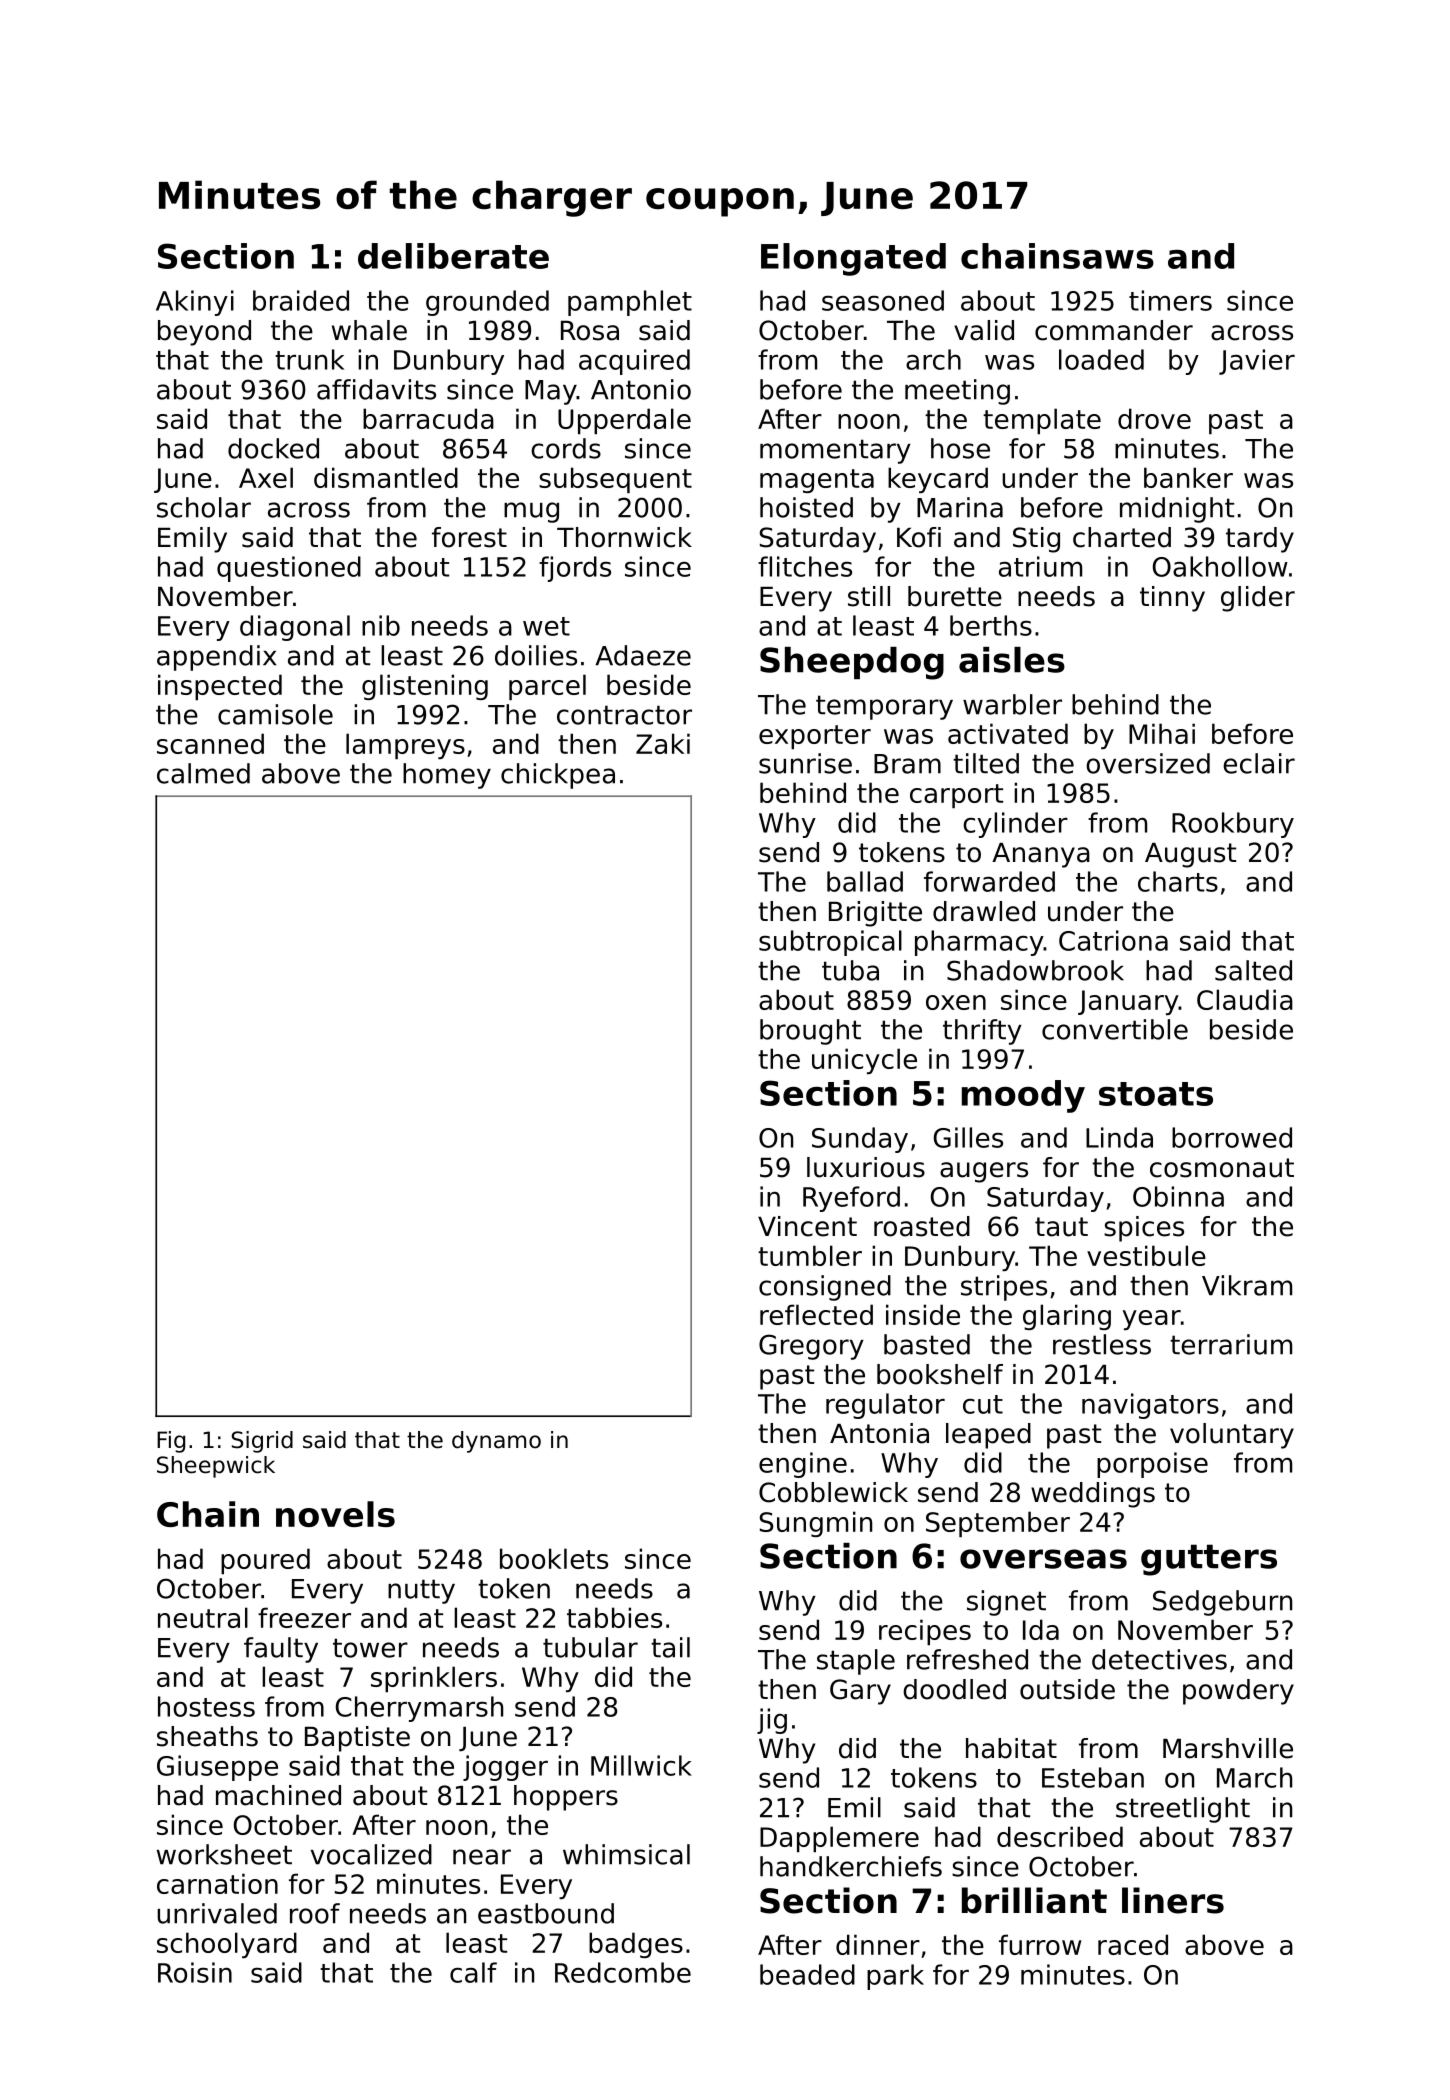  Describe the element at coordinates (203, 773) in the page. I see `calmed` at that location.
